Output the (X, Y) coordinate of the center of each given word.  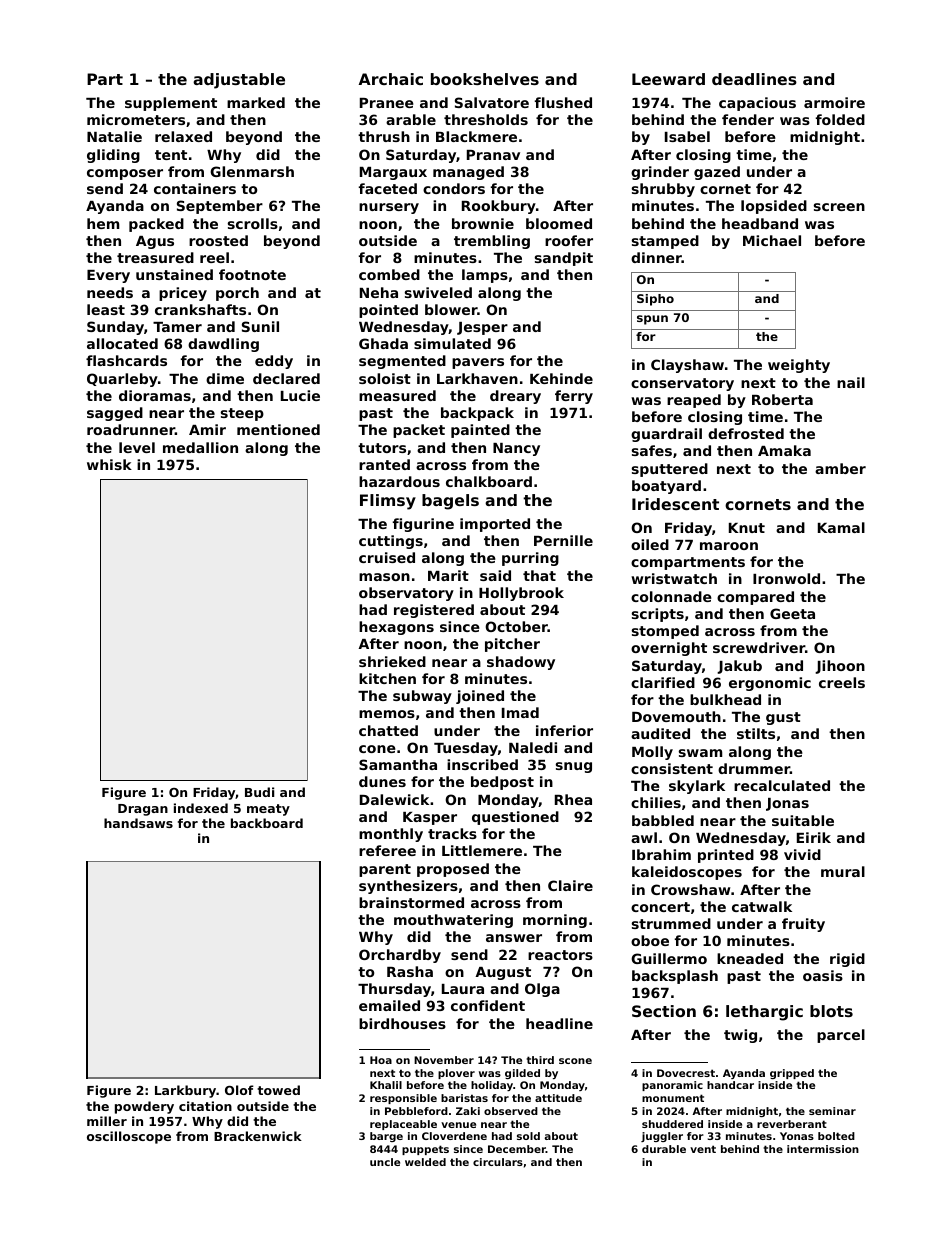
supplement (171, 104)
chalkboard (489, 481)
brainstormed (411, 902)
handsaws (138, 823)
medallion (200, 447)
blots (831, 1011)
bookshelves (485, 79)
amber (840, 468)
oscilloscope (129, 1137)
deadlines (754, 79)
